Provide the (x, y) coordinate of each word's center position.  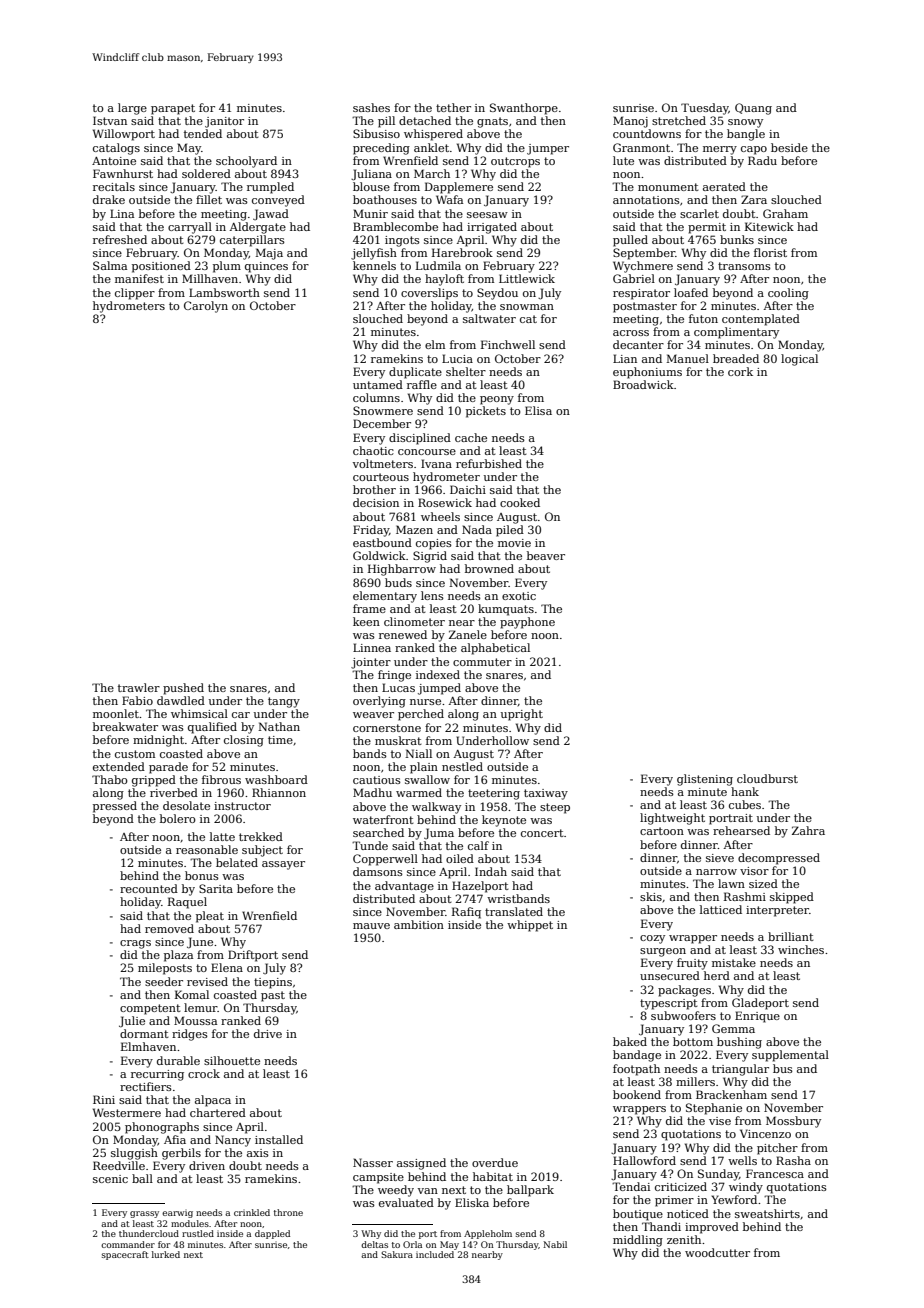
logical (799, 360)
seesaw (487, 215)
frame (369, 608)
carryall (190, 228)
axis (258, 1153)
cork (740, 371)
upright (522, 715)
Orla (412, 1244)
